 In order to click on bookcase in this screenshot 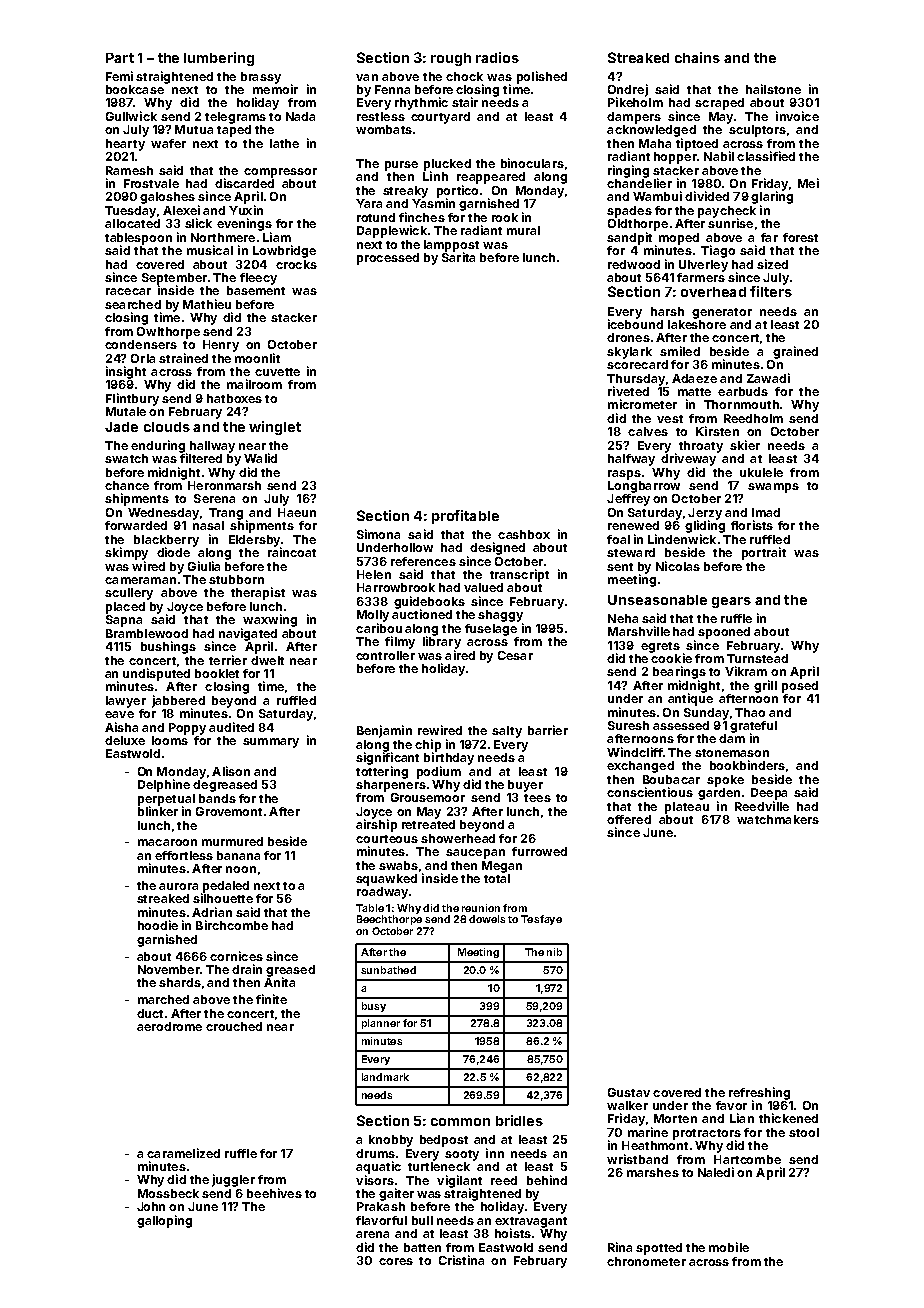, I will do `click(135, 89)`.
